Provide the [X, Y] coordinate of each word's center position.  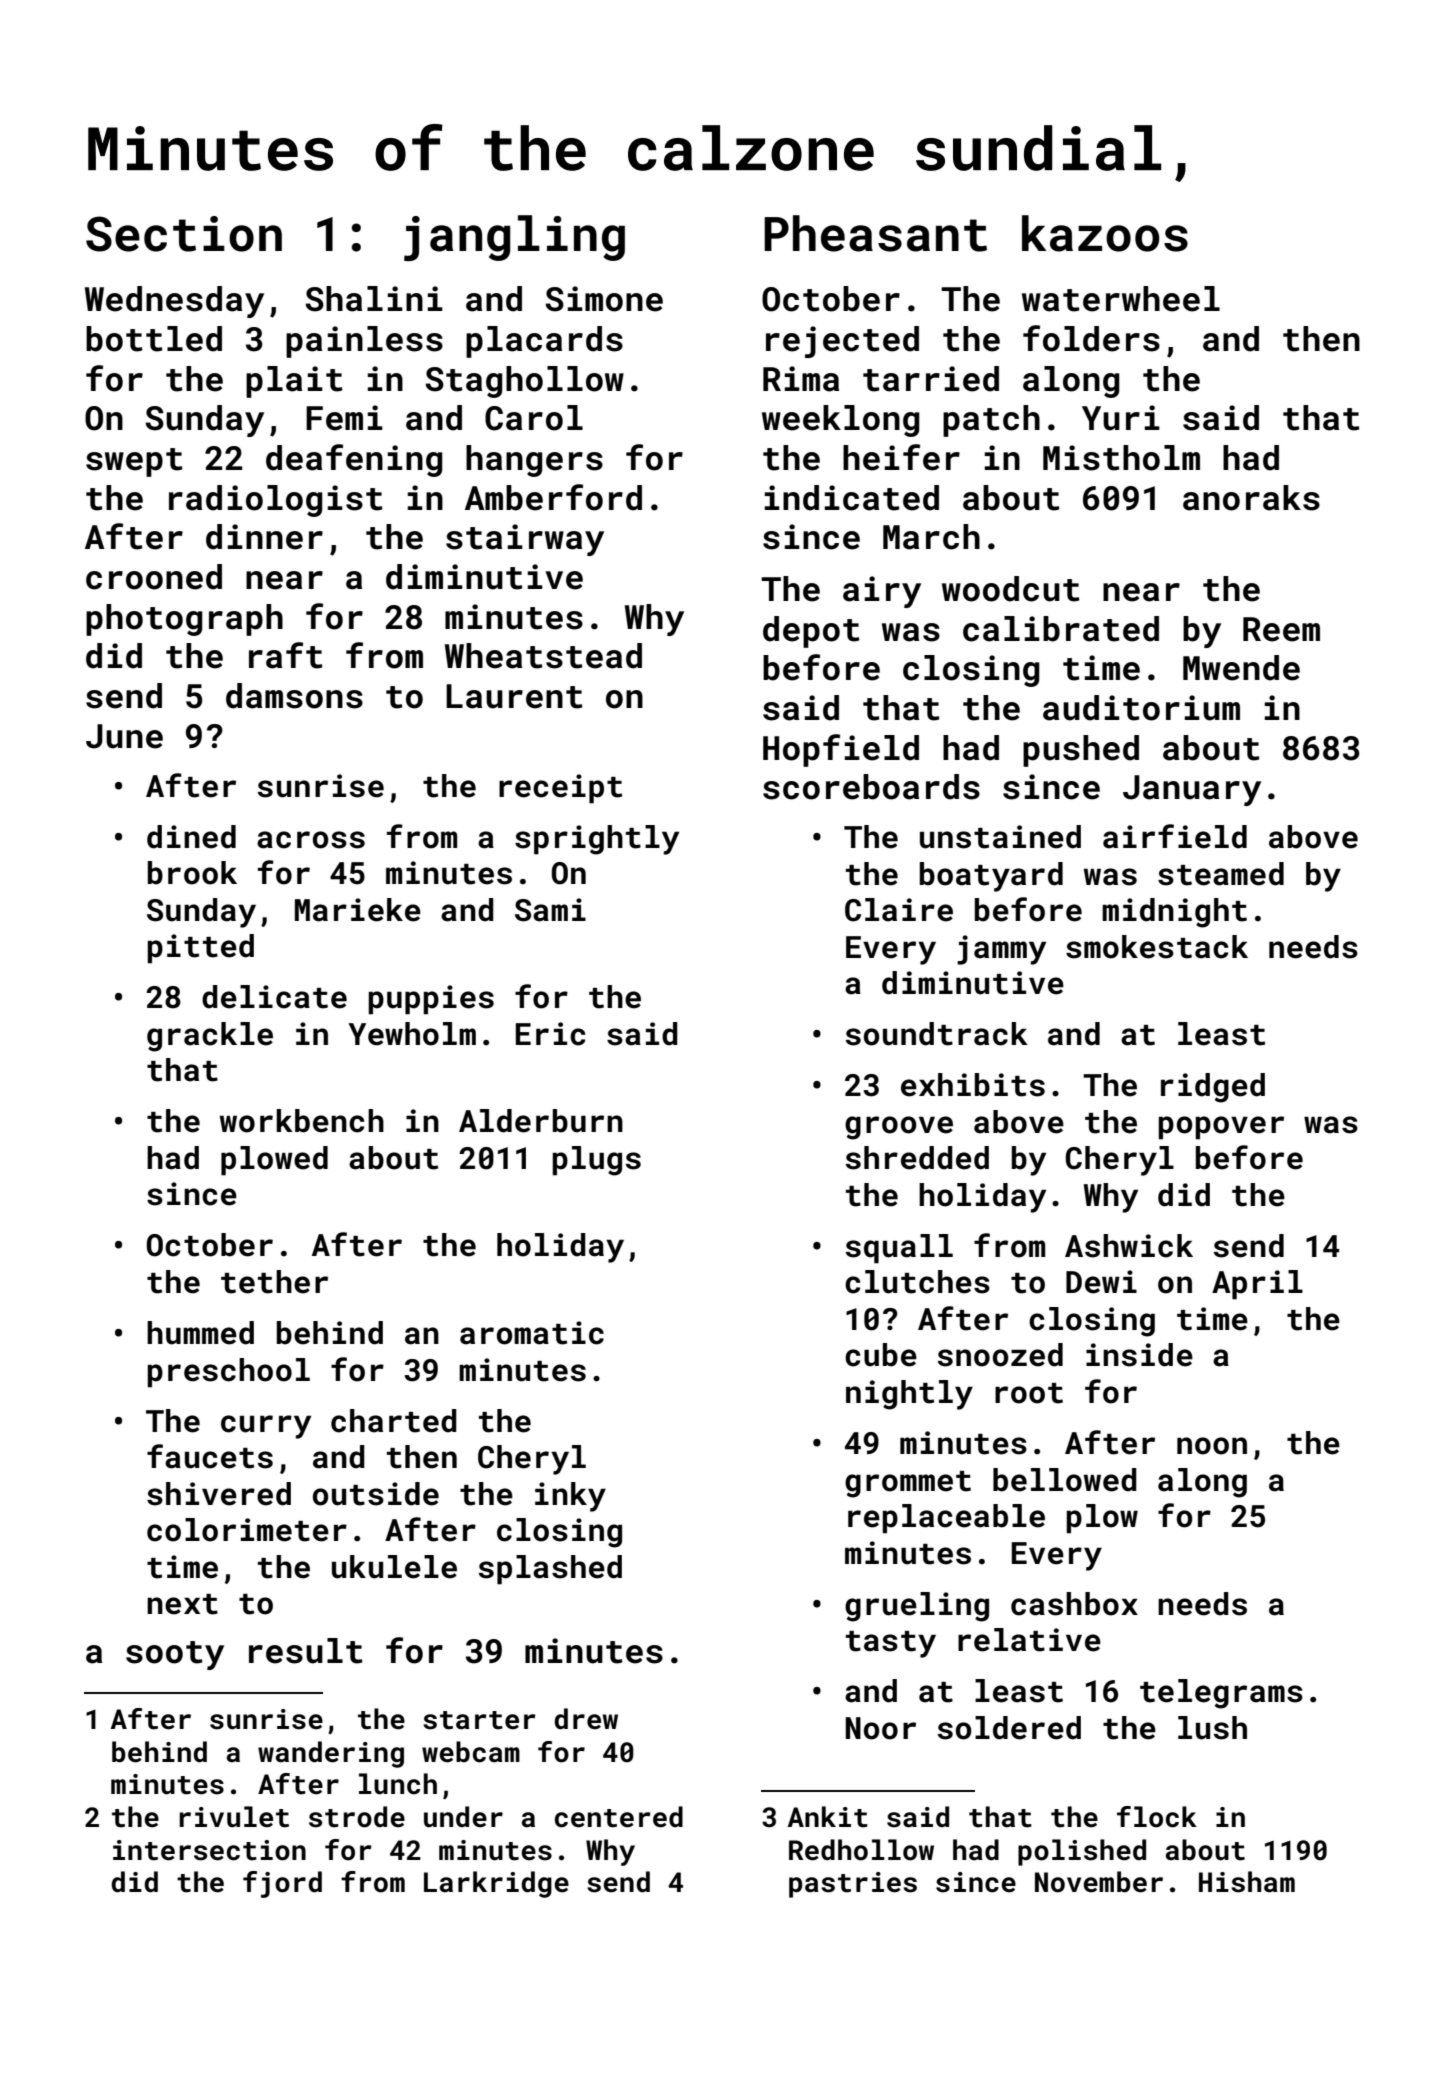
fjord [282, 1884]
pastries [853, 1885]
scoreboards [871, 787]
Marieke [358, 910]
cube [881, 1355]
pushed [1081, 751]
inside [1139, 1355]
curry [266, 1427]
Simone [604, 299]
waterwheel [1121, 299]
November [1099, 1882]
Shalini [374, 299]
